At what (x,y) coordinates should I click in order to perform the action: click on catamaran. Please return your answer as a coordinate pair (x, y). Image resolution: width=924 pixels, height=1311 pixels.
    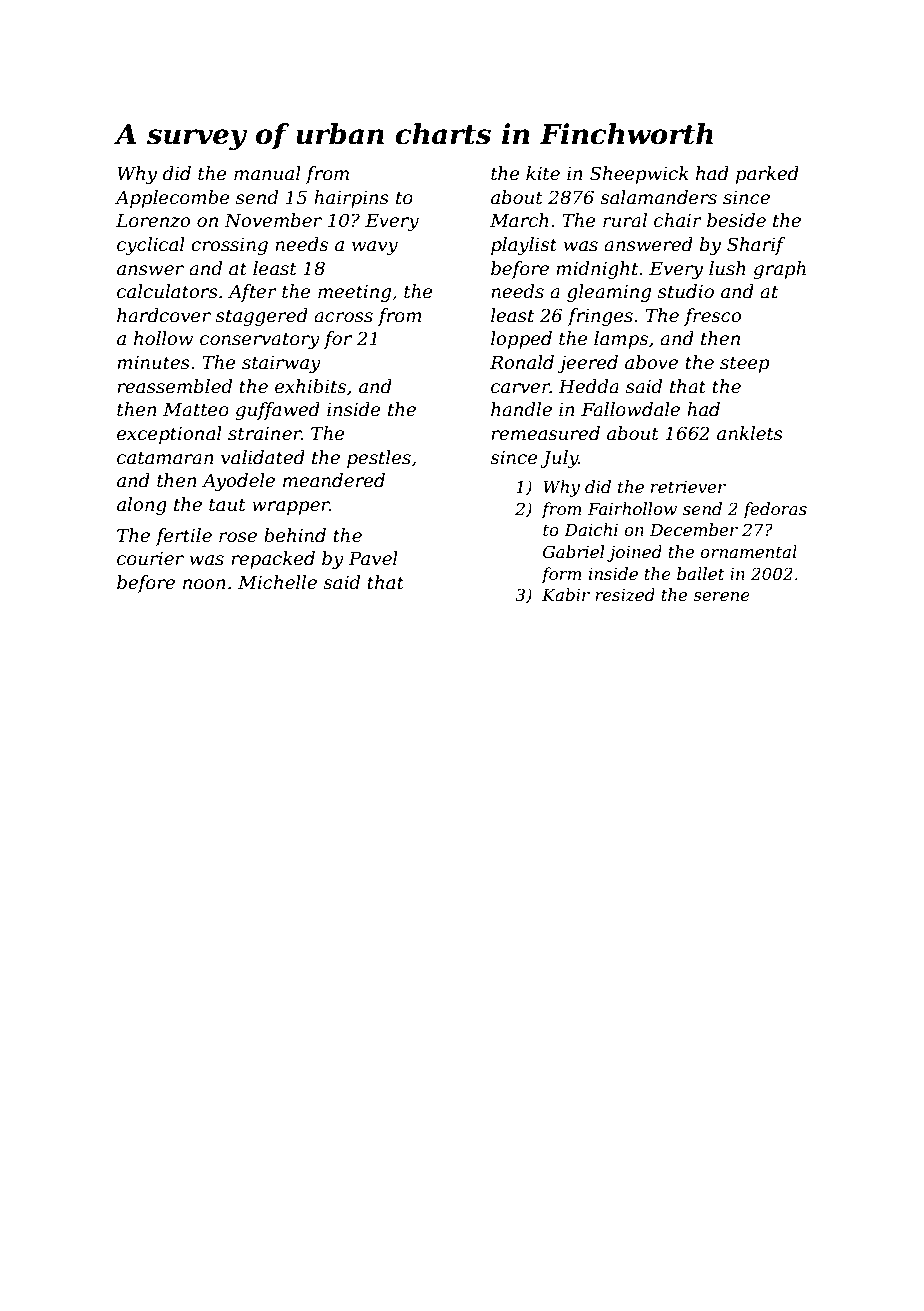
    Looking at the image, I should click on (165, 458).
